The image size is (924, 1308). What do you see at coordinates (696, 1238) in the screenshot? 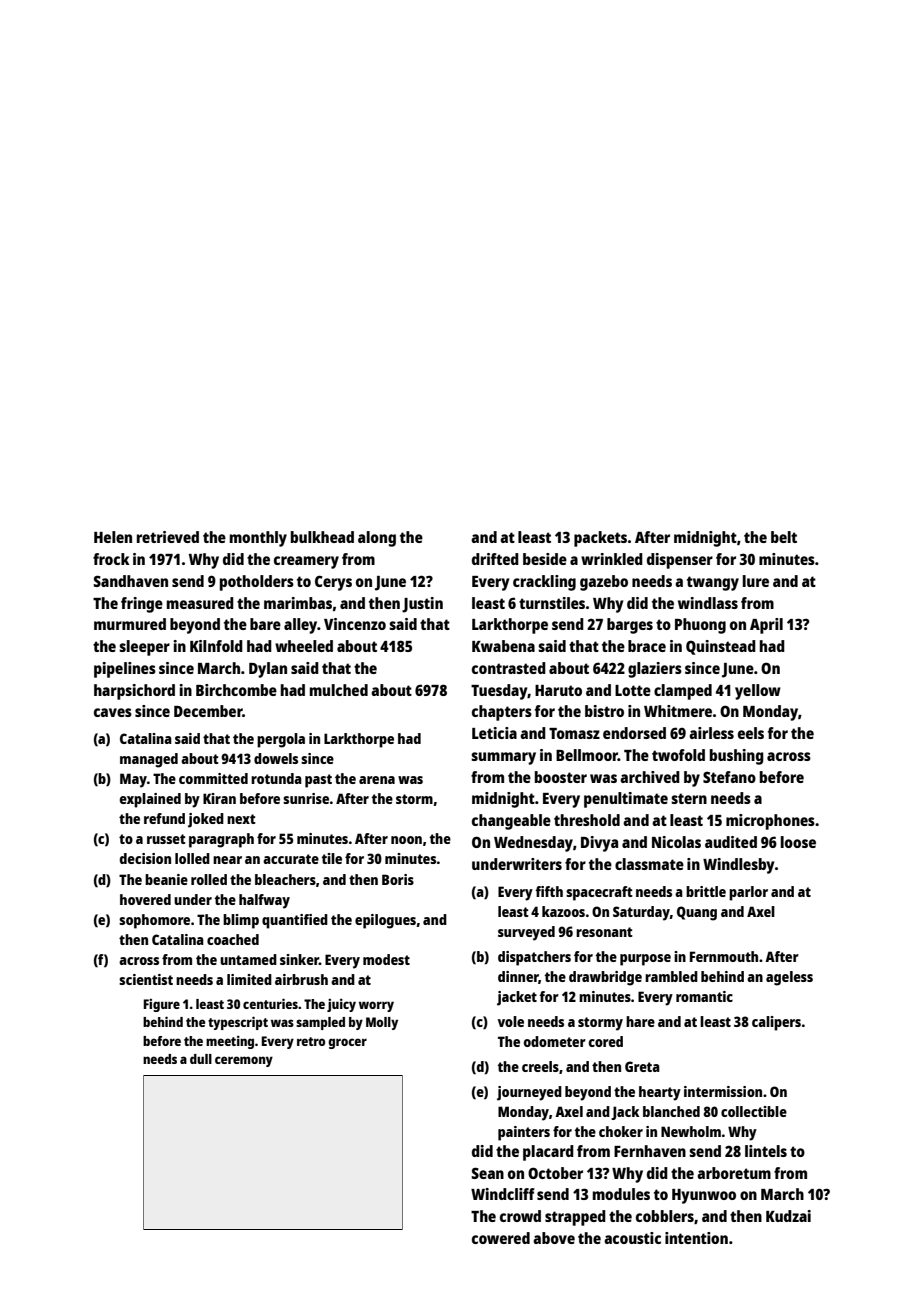
I see `intention` at bounding box center [696, 1238].
